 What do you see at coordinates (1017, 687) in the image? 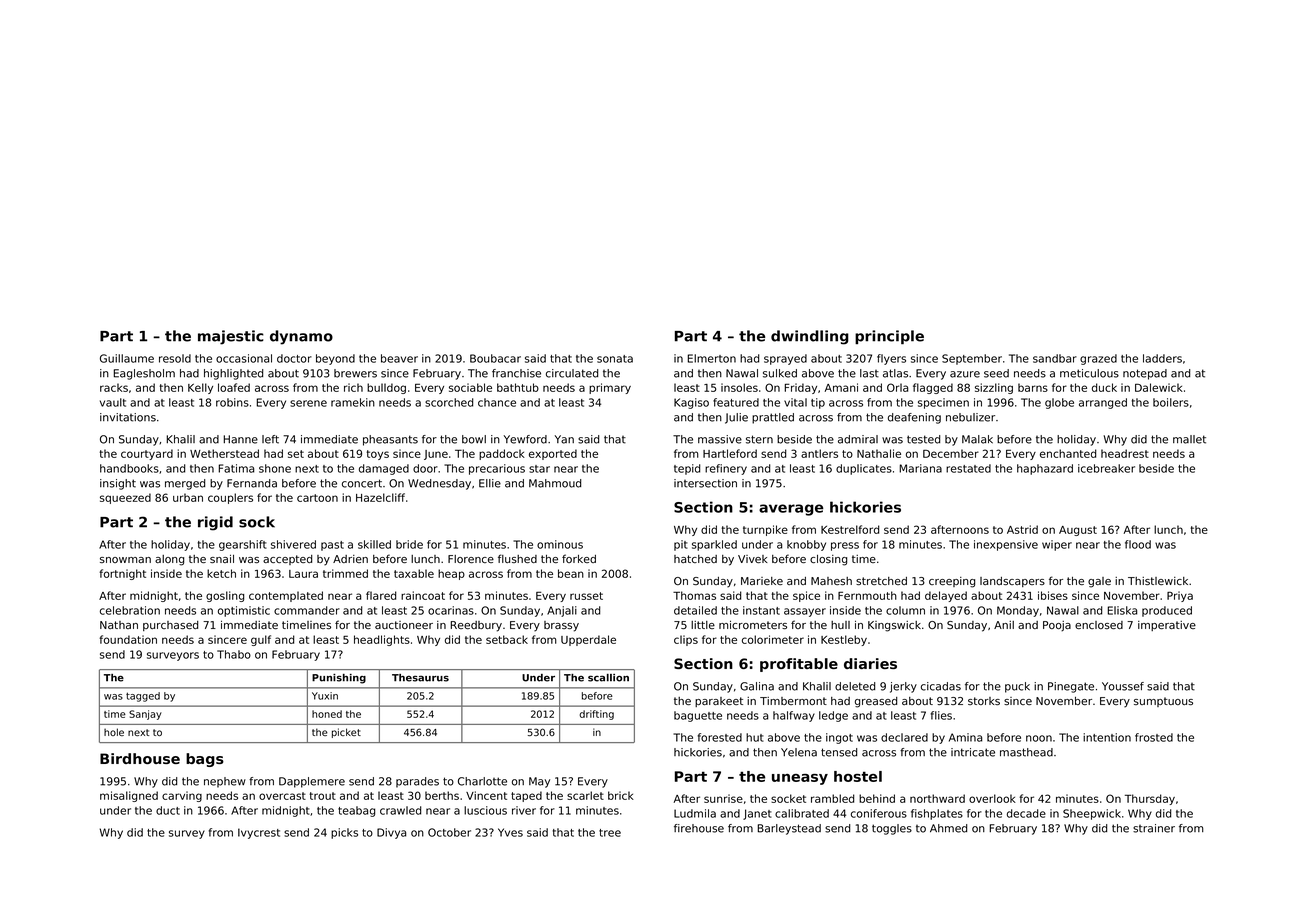
I see `puck` at bounding box center [1017, 687].
